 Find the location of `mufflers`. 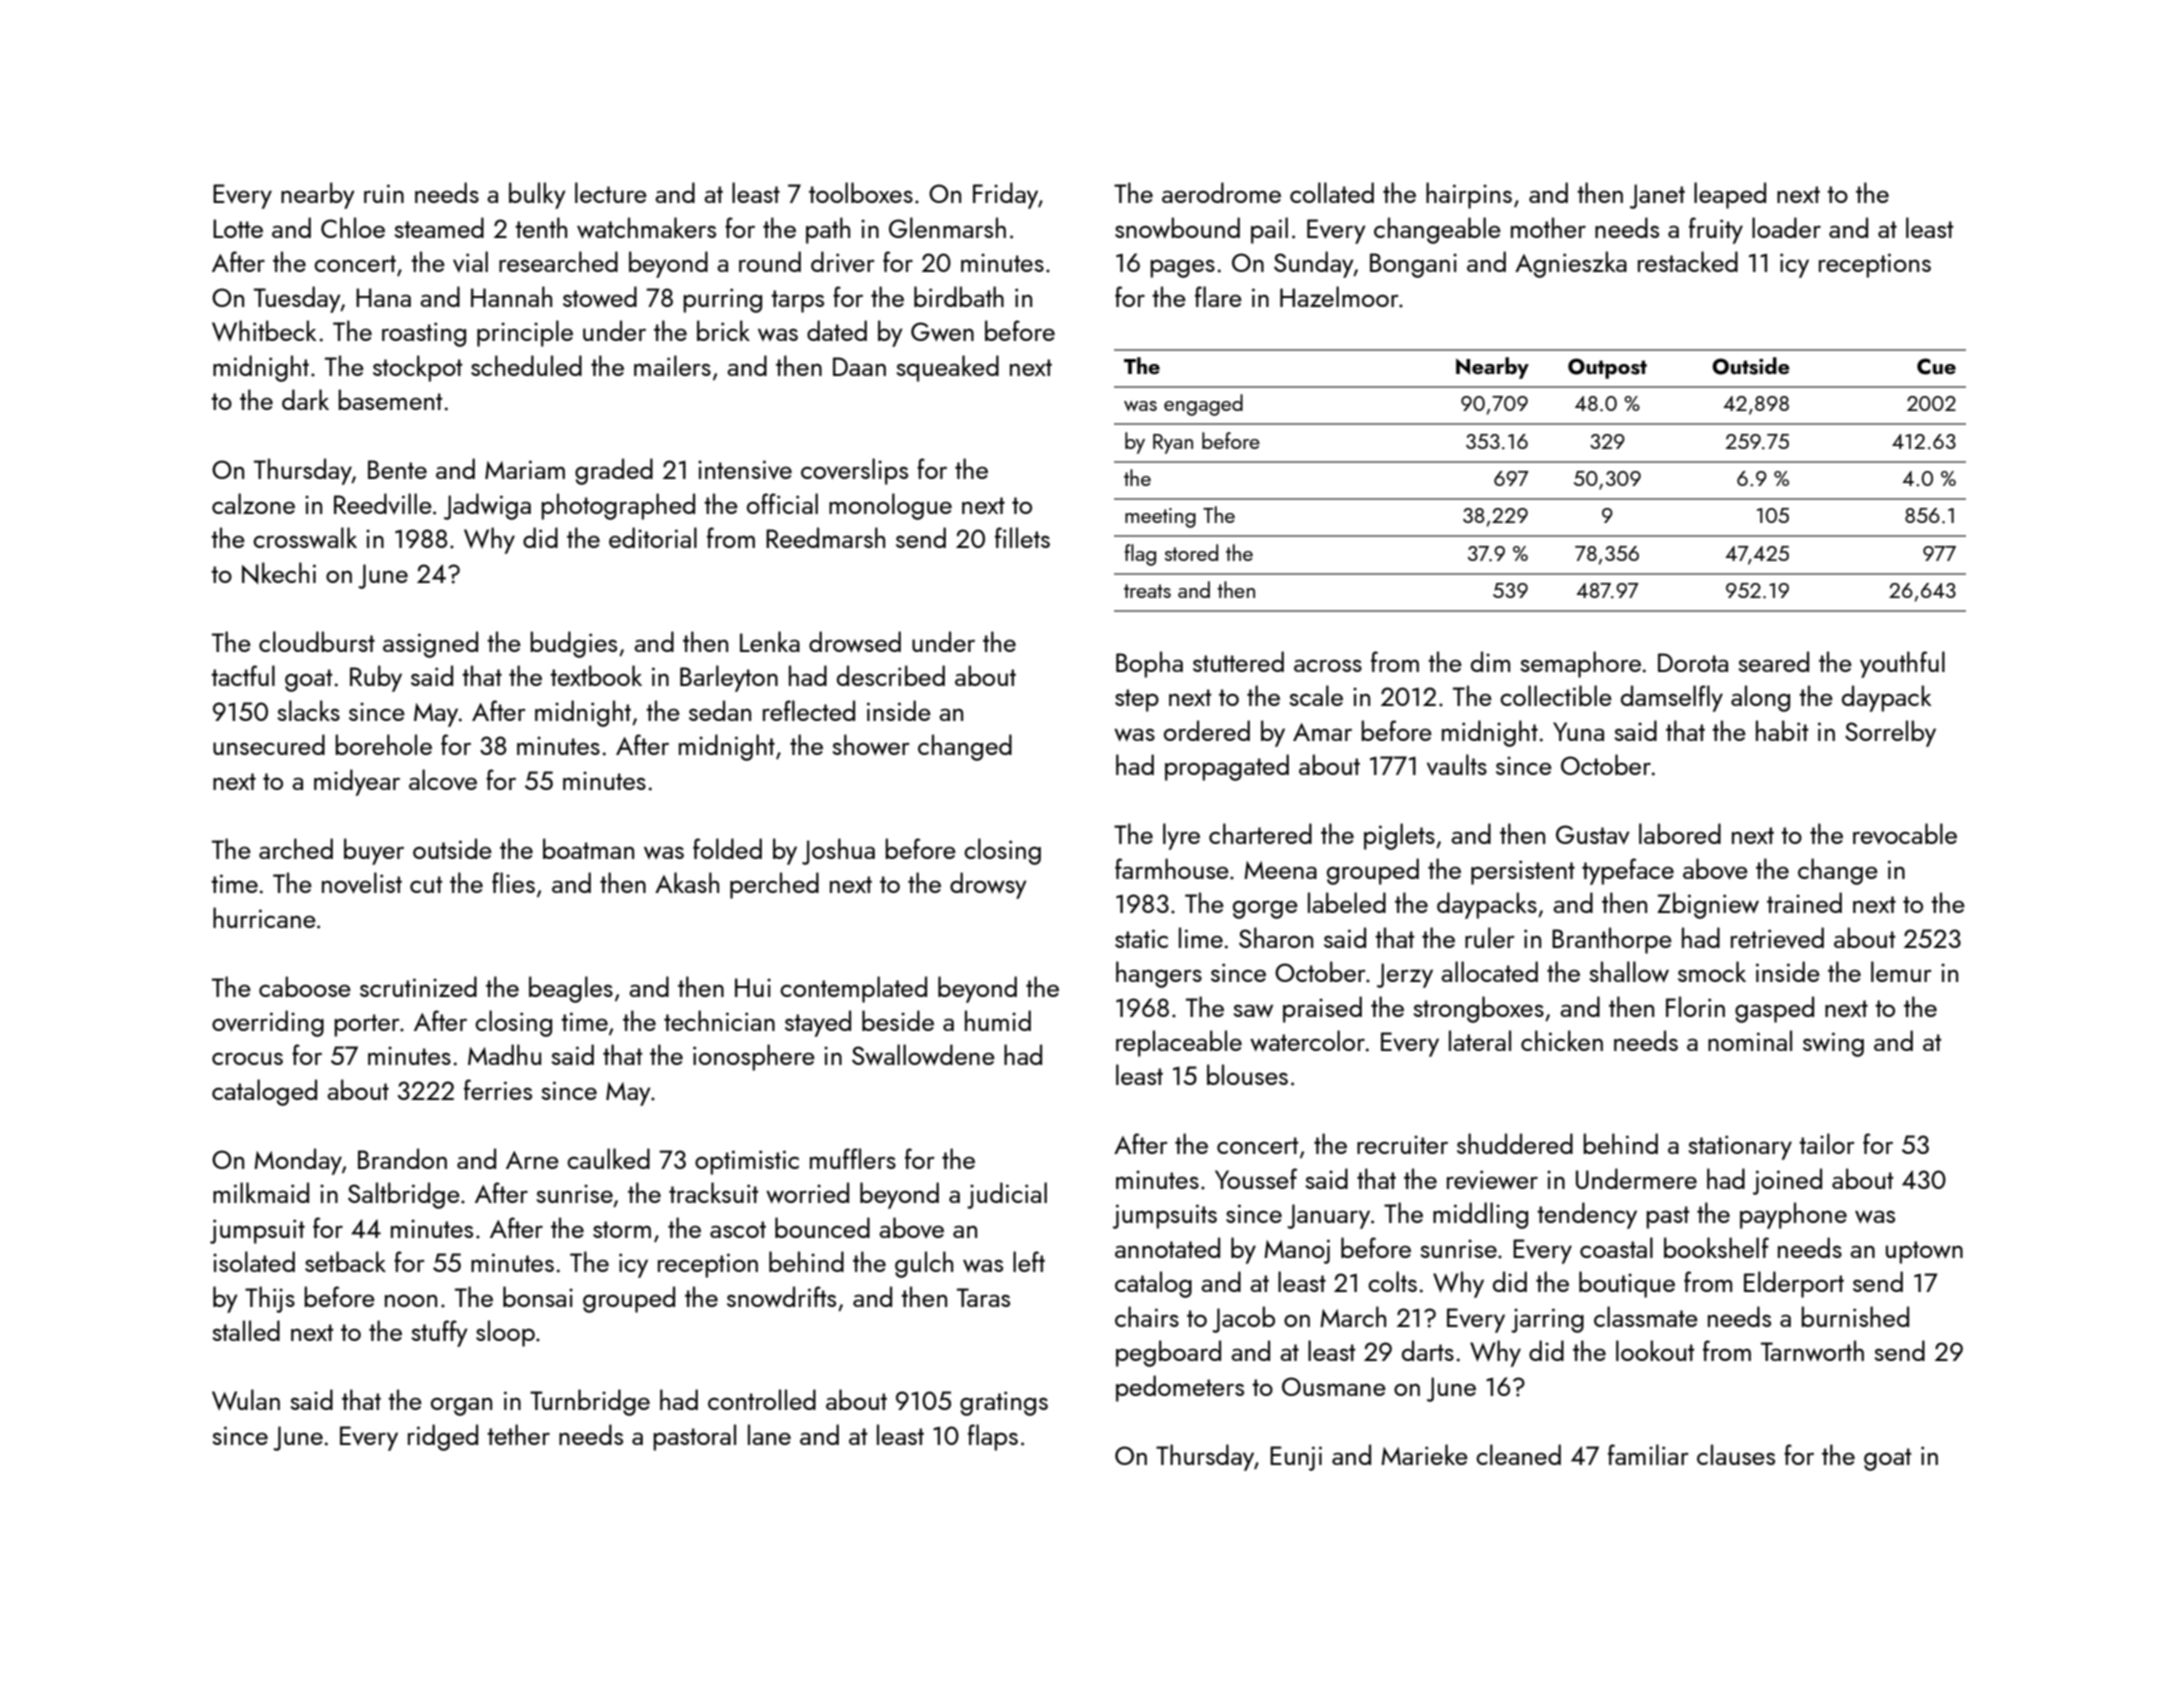

mufflers is located at coordinates (853, 1158).
